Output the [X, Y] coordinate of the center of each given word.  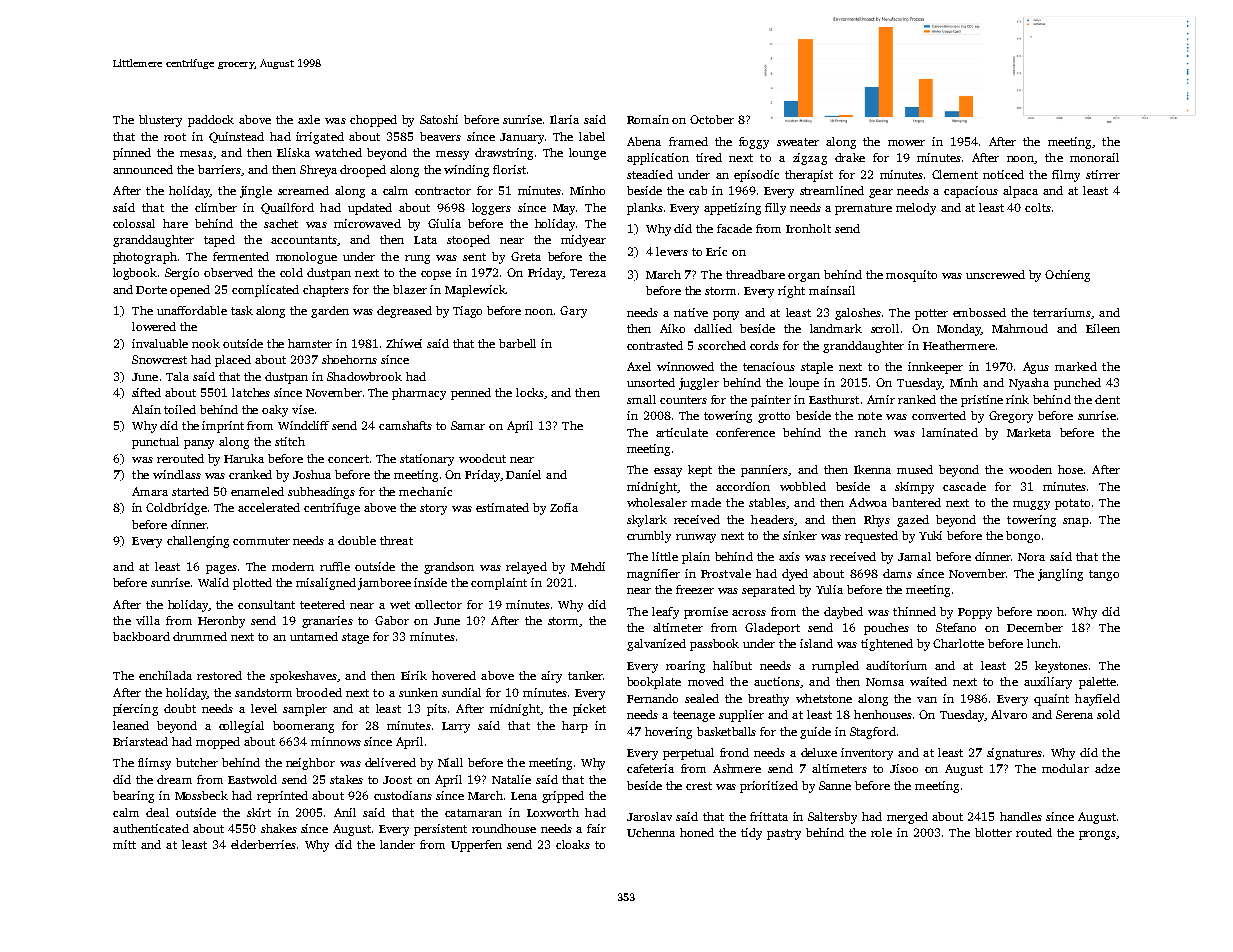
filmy [1066, 176]
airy [551, 677]
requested [871, 537]
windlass [177, 474]
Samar [468, 425]
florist [509, 169]
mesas [196, 154]
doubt [180, 708]
